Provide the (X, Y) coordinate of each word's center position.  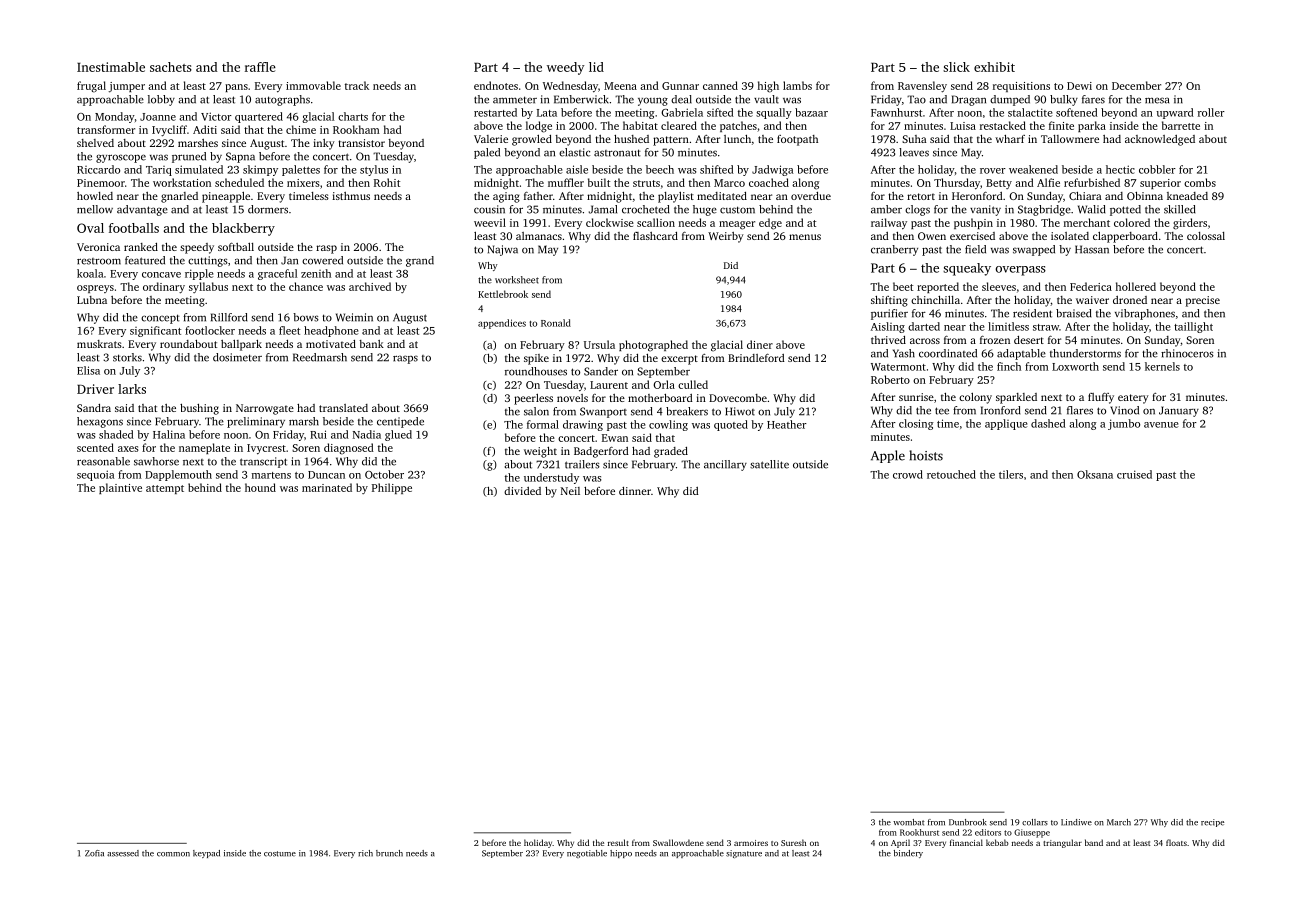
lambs (797, 85)
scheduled (239, 182)
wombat (909, 822)
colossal (1206, 236)
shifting (889, 301)
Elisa (88, 370)
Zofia (94, 853)
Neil (570, 491)
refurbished (1092, 182)
